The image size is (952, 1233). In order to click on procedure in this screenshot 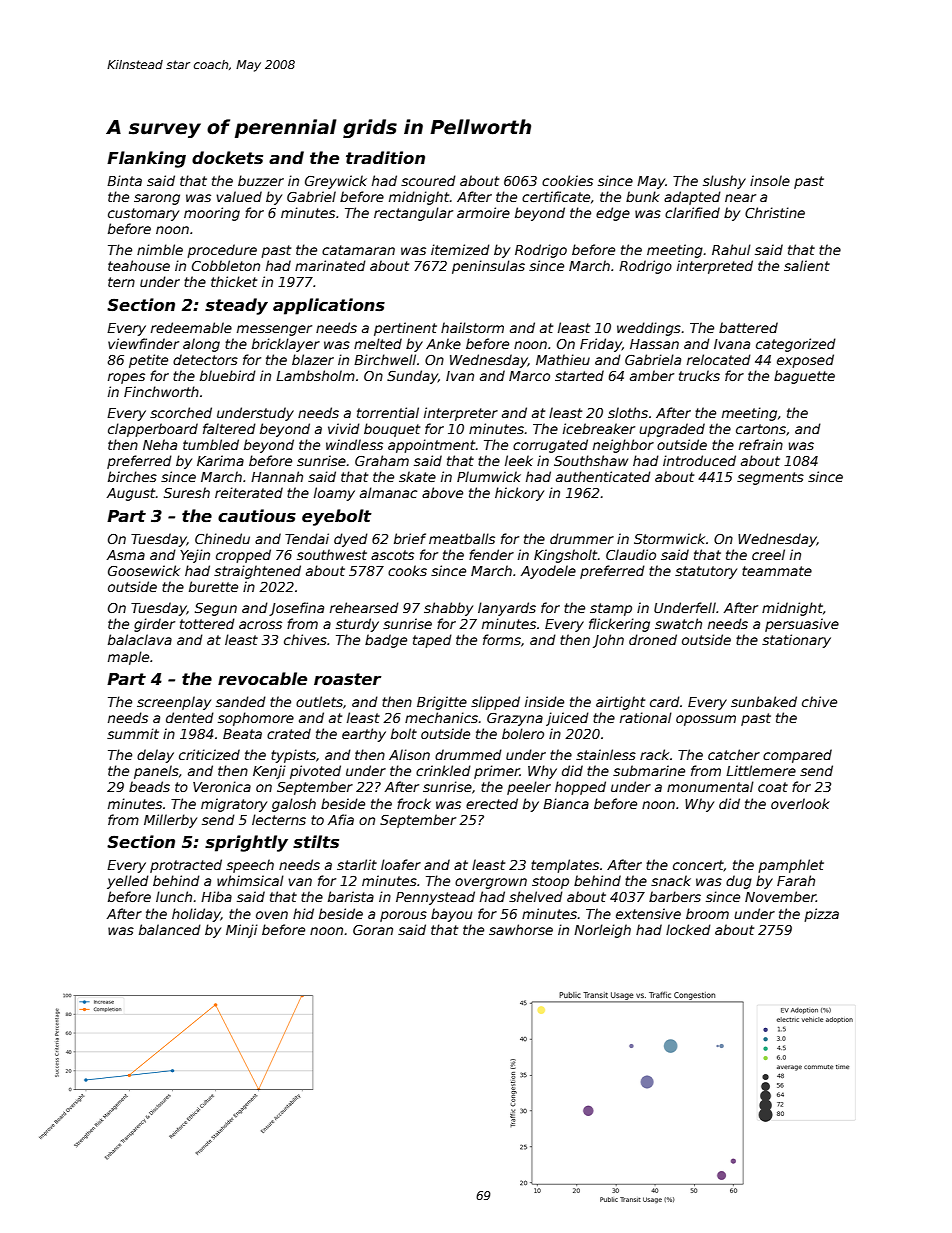, I will do `click(222, 251)`.
